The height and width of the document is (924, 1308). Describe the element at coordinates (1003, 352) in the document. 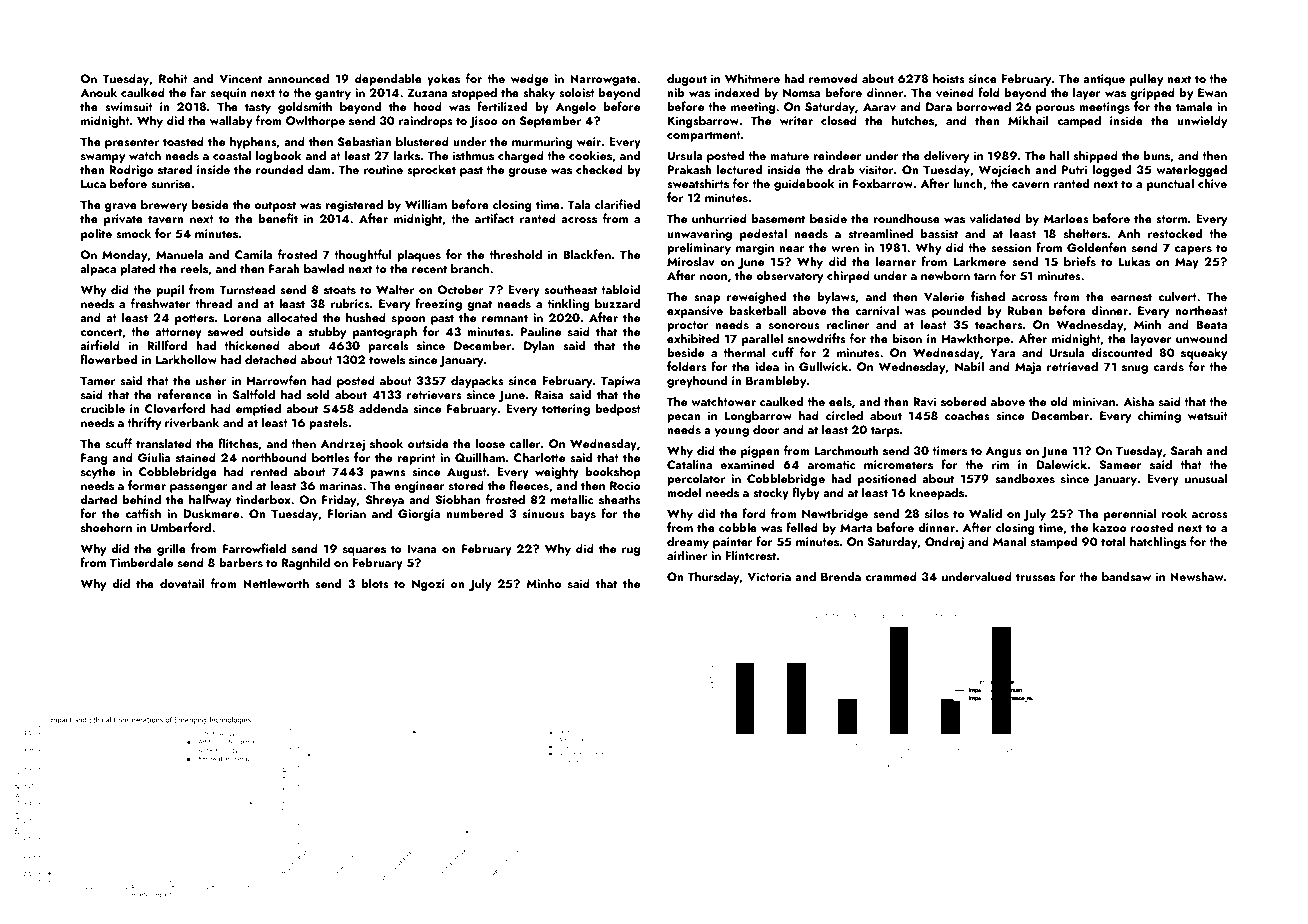

I see `Yara` at that location.
